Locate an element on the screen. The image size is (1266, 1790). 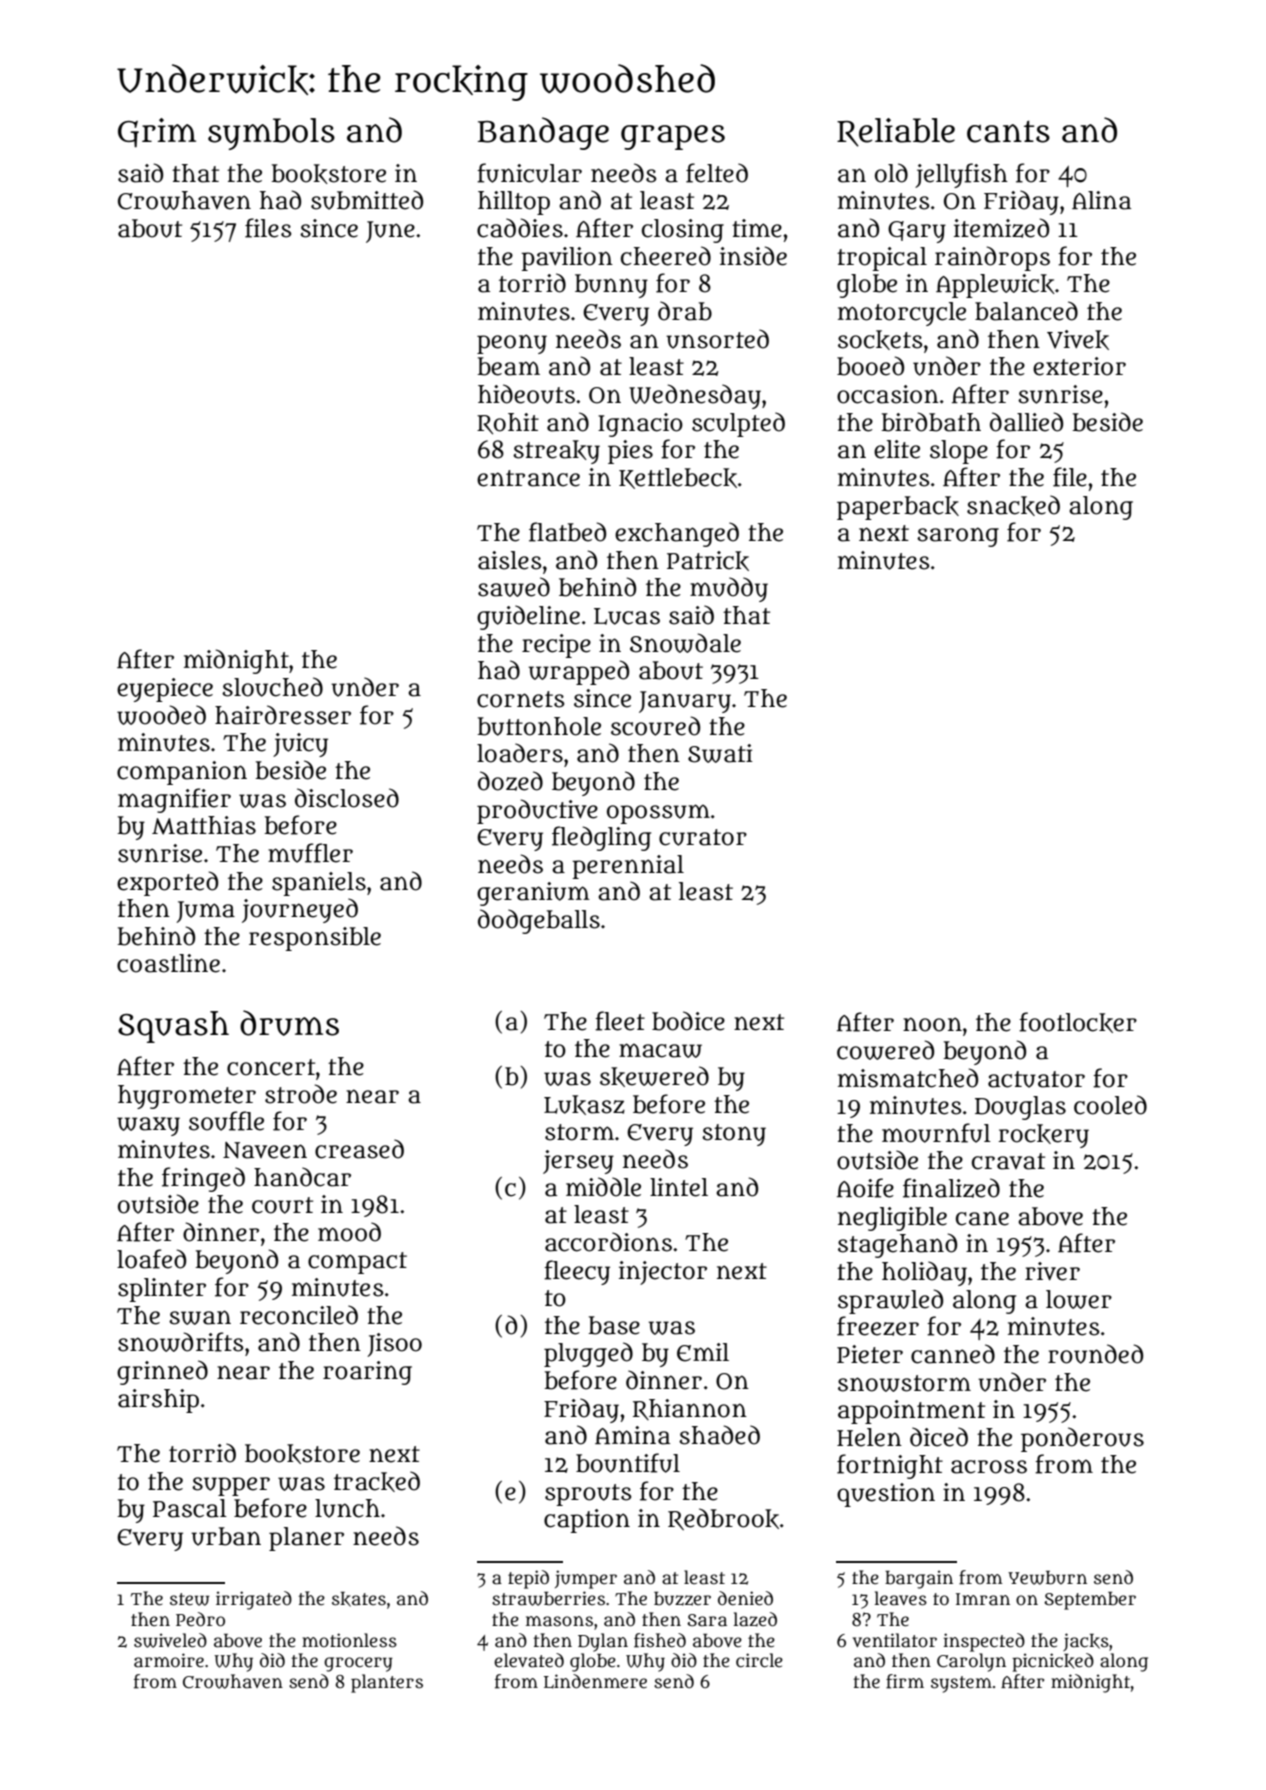
sprawled is located at coordinates (890, 1301).
